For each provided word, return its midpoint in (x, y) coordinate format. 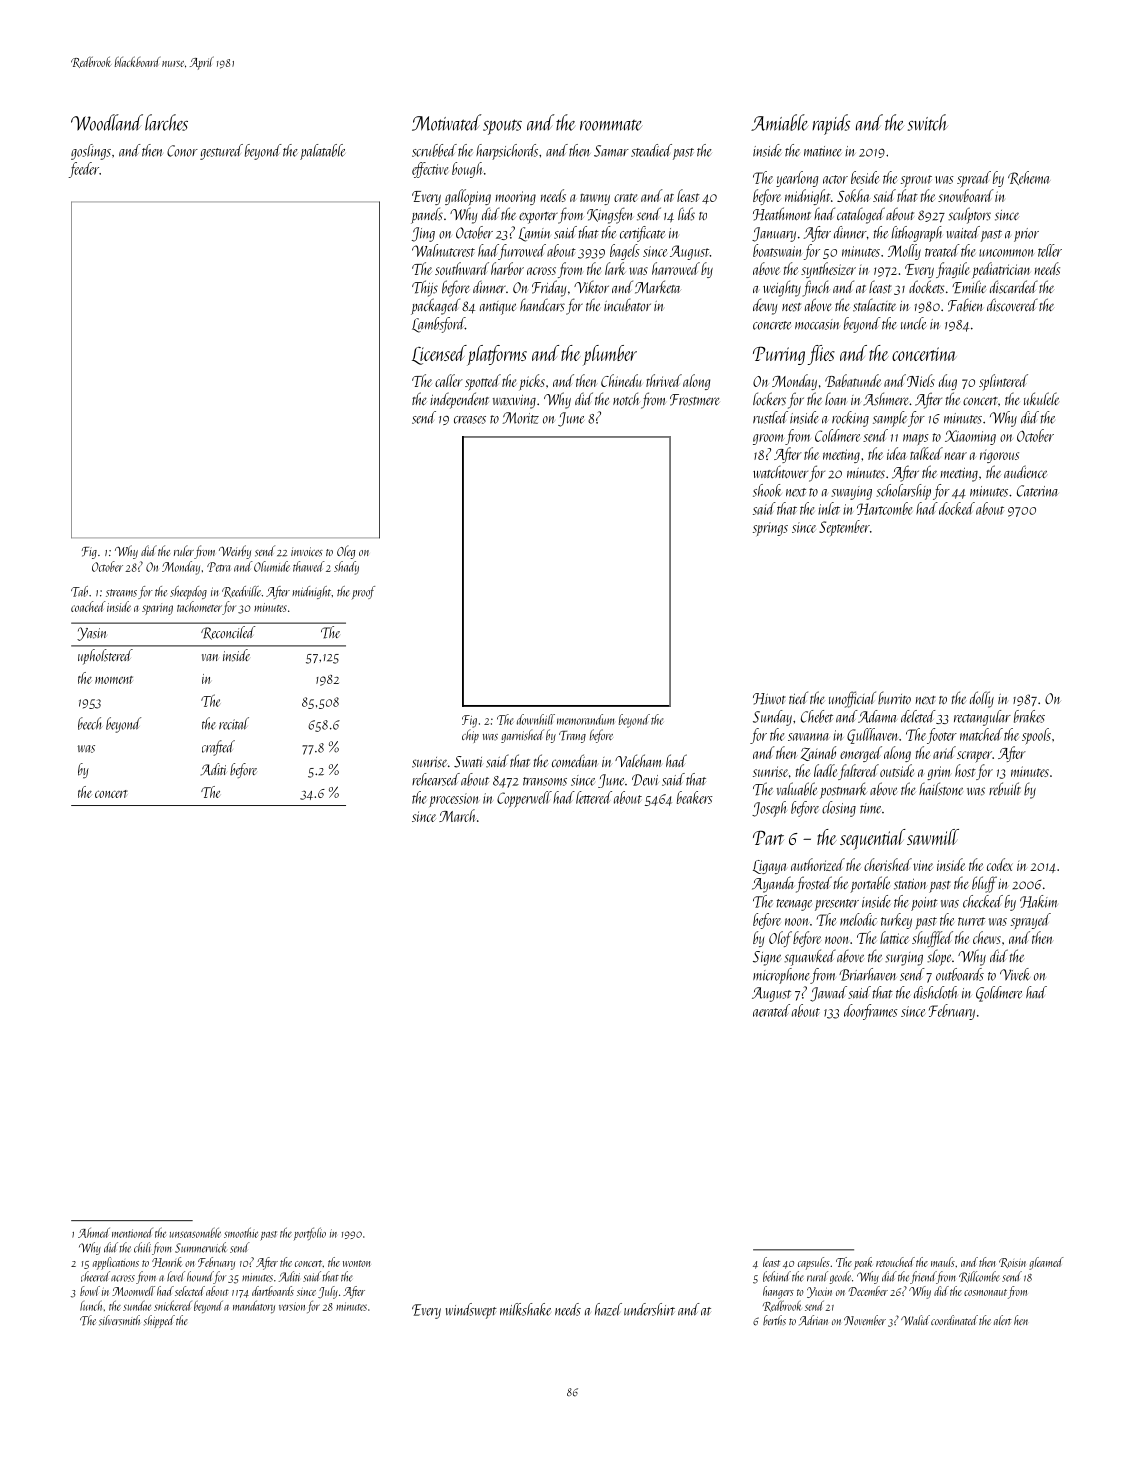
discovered (1012, 305)
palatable (322, 152)
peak (863, 1263)
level (176, 1276)
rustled (770, 417)
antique (498, 308)
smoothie (241, 1232)
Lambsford (438, 325)
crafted (218, 748)
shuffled (932, 939)
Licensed (439, 355)
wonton (357, 1263)
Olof (780, 939)
